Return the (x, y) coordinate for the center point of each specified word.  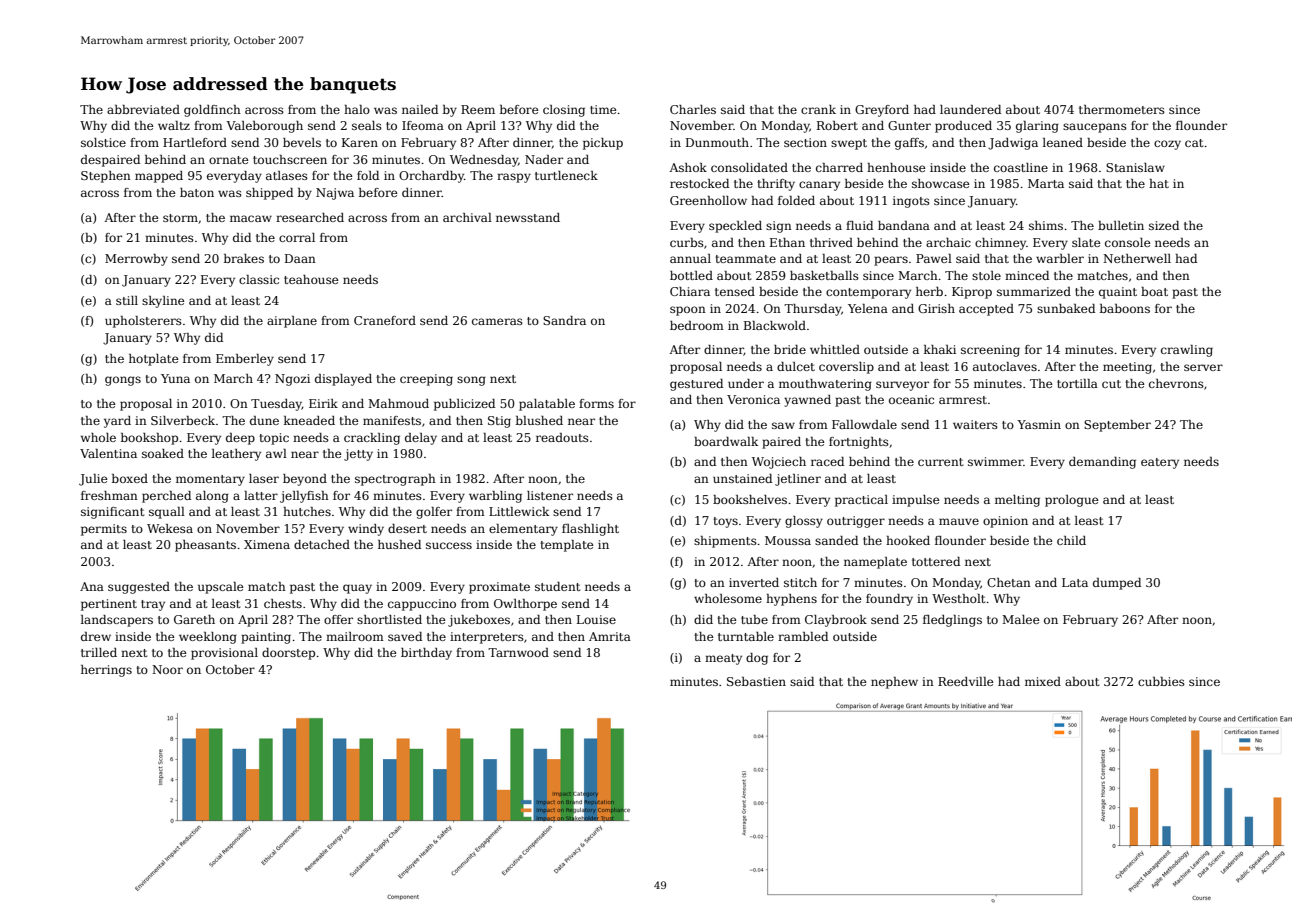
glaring (1037, 127)
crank (818, 109)
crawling (1187, 351)
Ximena (267, 544)
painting (266, 638)
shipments (725, 542)
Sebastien (756, 681)
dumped (1117, 584)
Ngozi (292, 380)
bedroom (697, 325)
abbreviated (143, 109)
